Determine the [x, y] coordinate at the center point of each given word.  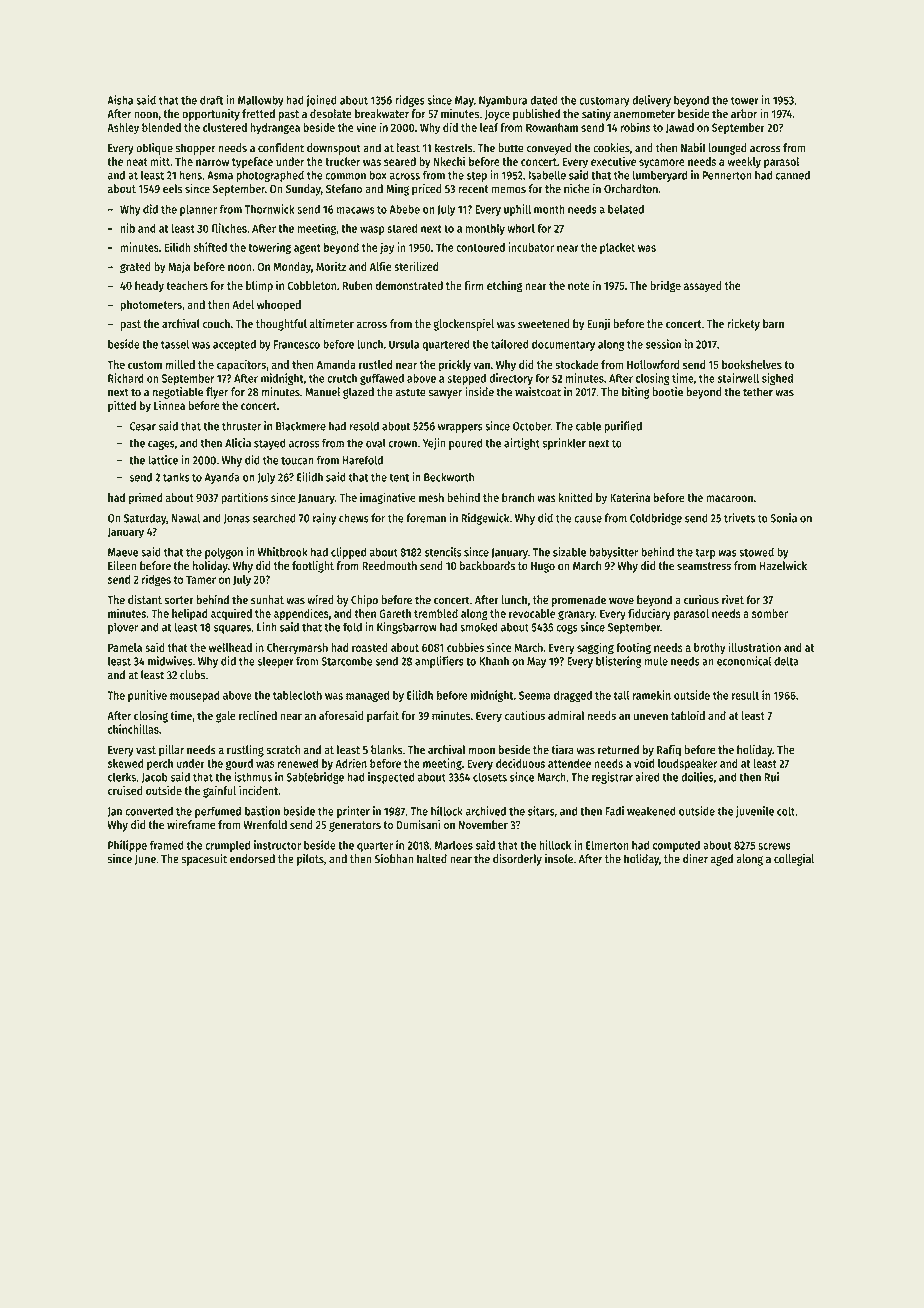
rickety [743, 325]
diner [695, 859]
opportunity [211, 115]
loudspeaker [688, 764]
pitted [122, 406]
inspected [391, 778]
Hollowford [653, 364]
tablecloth [297, 695]
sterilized [416, 266]
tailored [510, 344]
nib [128, 228]
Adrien [351, 763]
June [145, 860]
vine [366, 127]
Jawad [680, 128]
